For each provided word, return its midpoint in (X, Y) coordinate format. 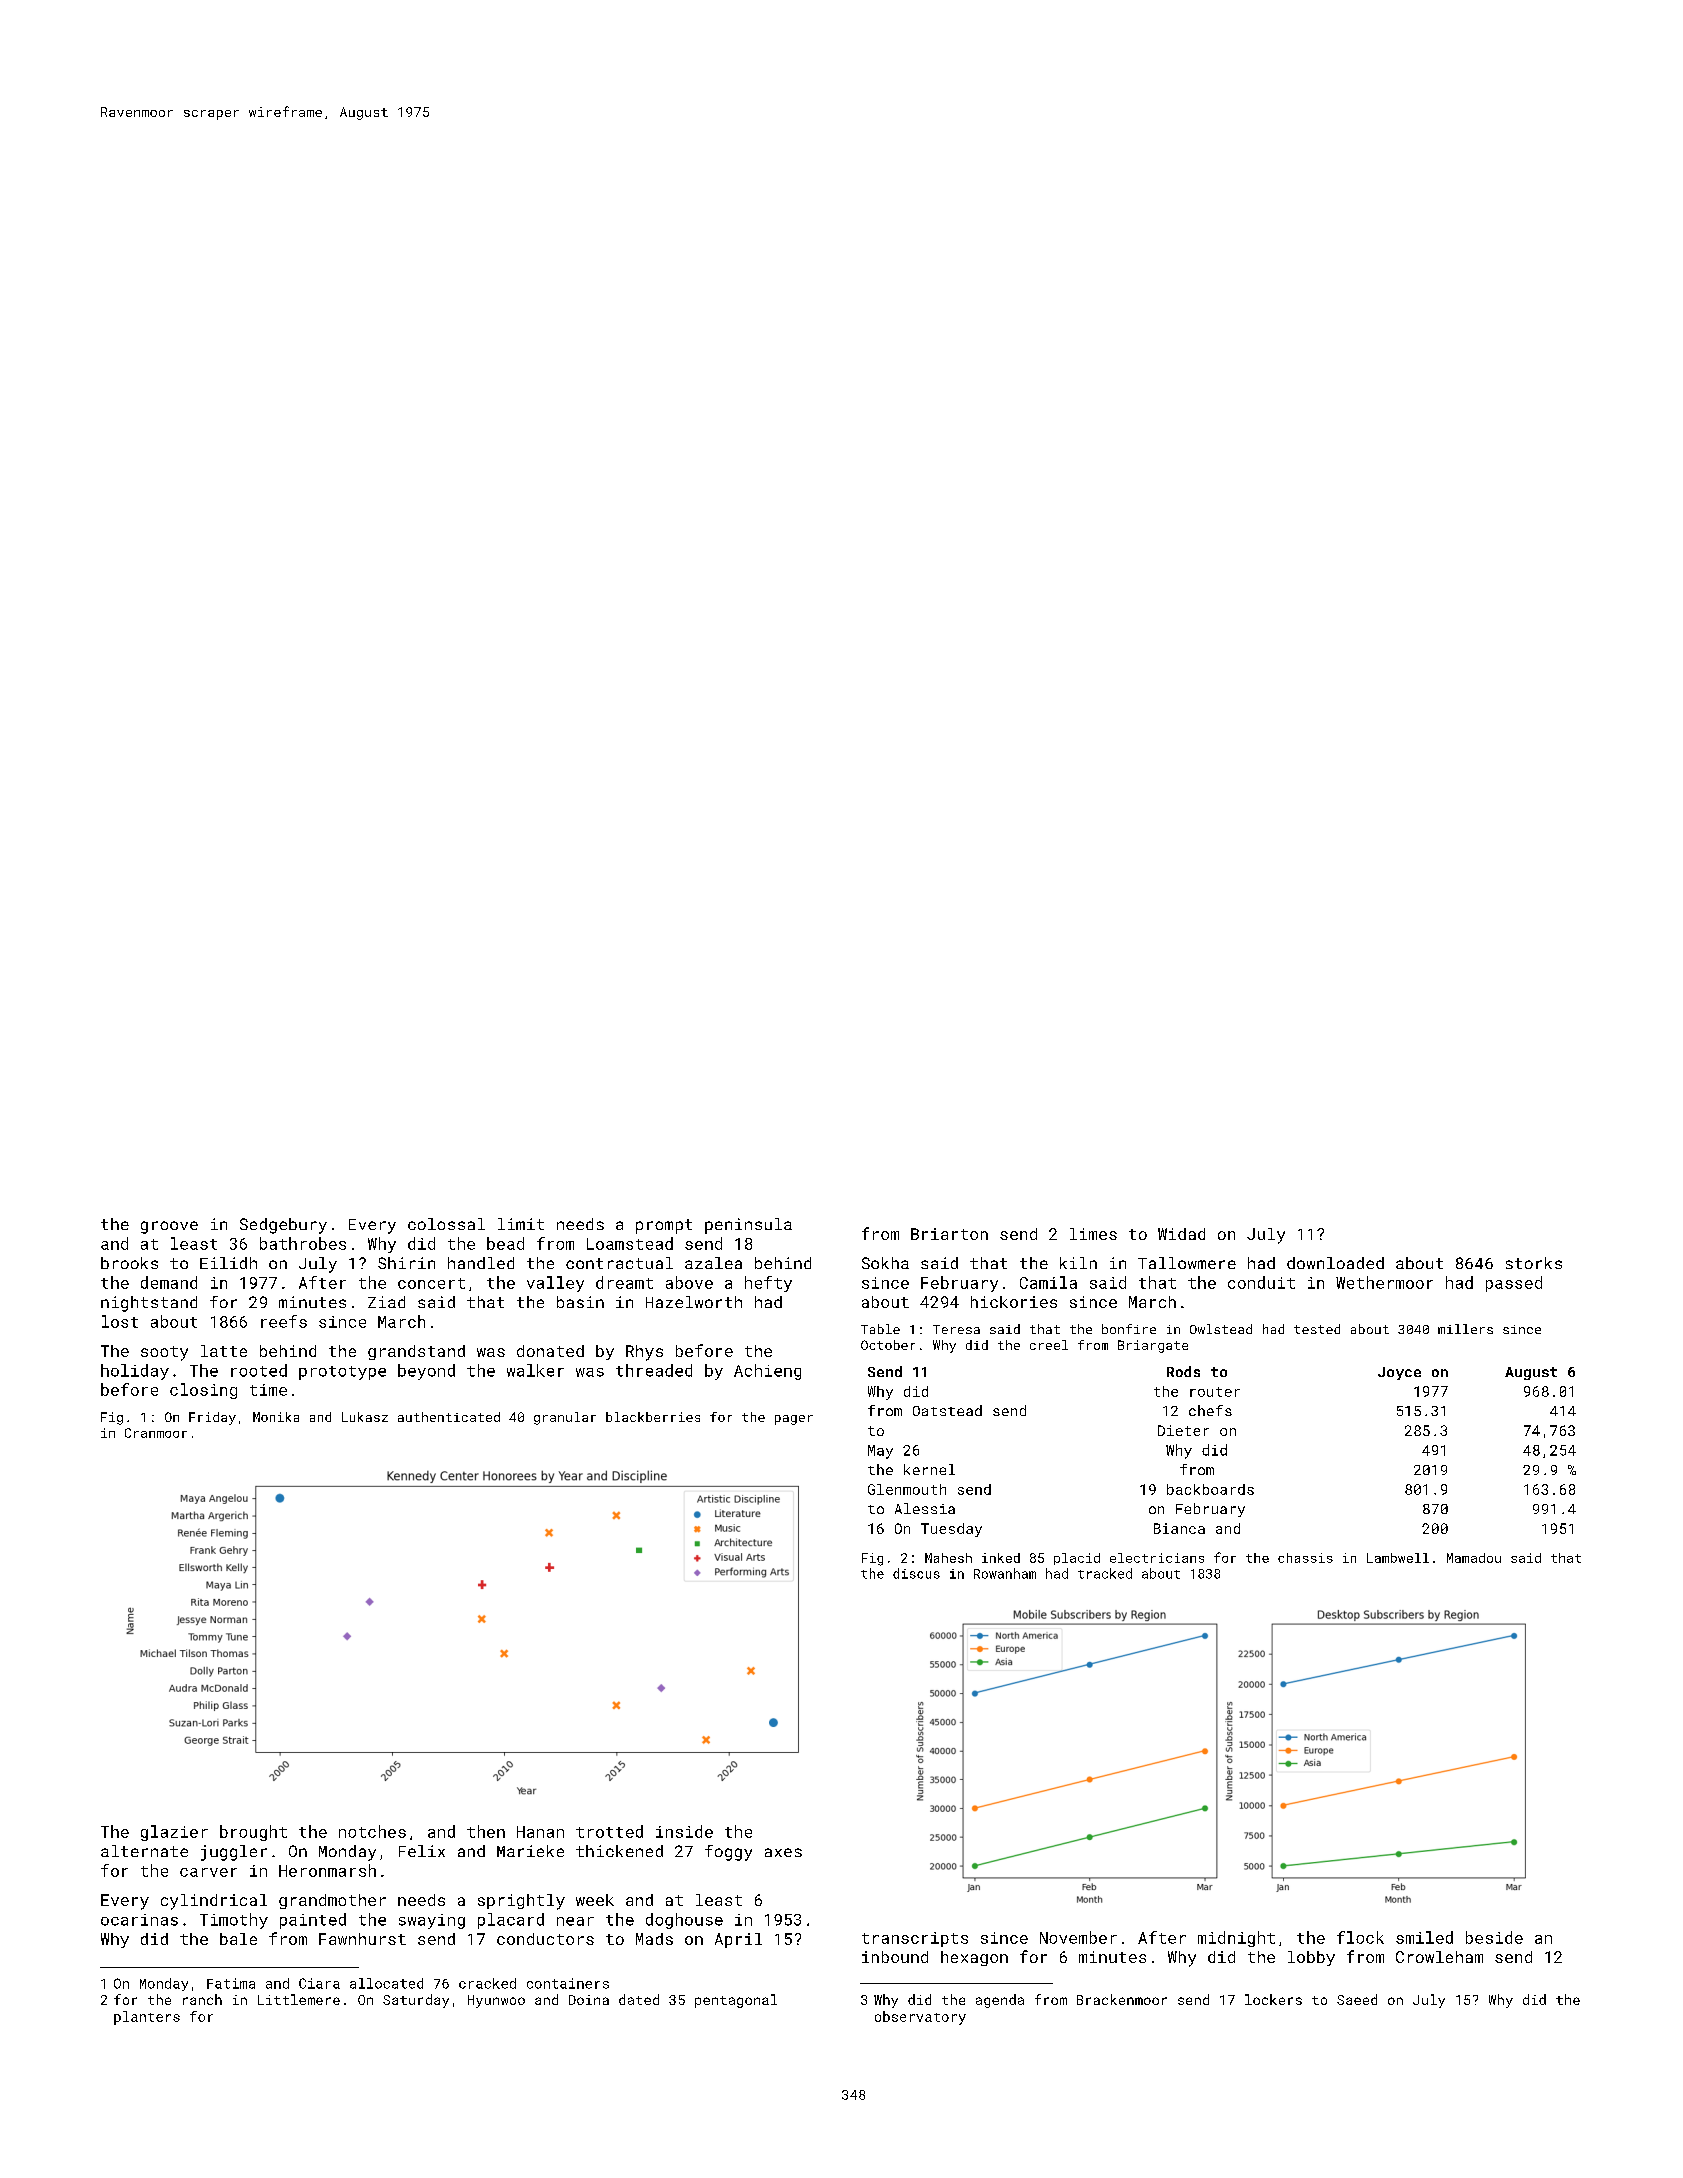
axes (783, 1852)
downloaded (1335, 1263)
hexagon (974, 1958)
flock (1360, 1937)
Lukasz (365, 1417)
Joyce (1399, 1373)
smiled (1424, 1937)
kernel (929, 1469)
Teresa (956, 1329)
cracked (487, 1983)
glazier (174, 1833)
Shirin (406, 1263)
